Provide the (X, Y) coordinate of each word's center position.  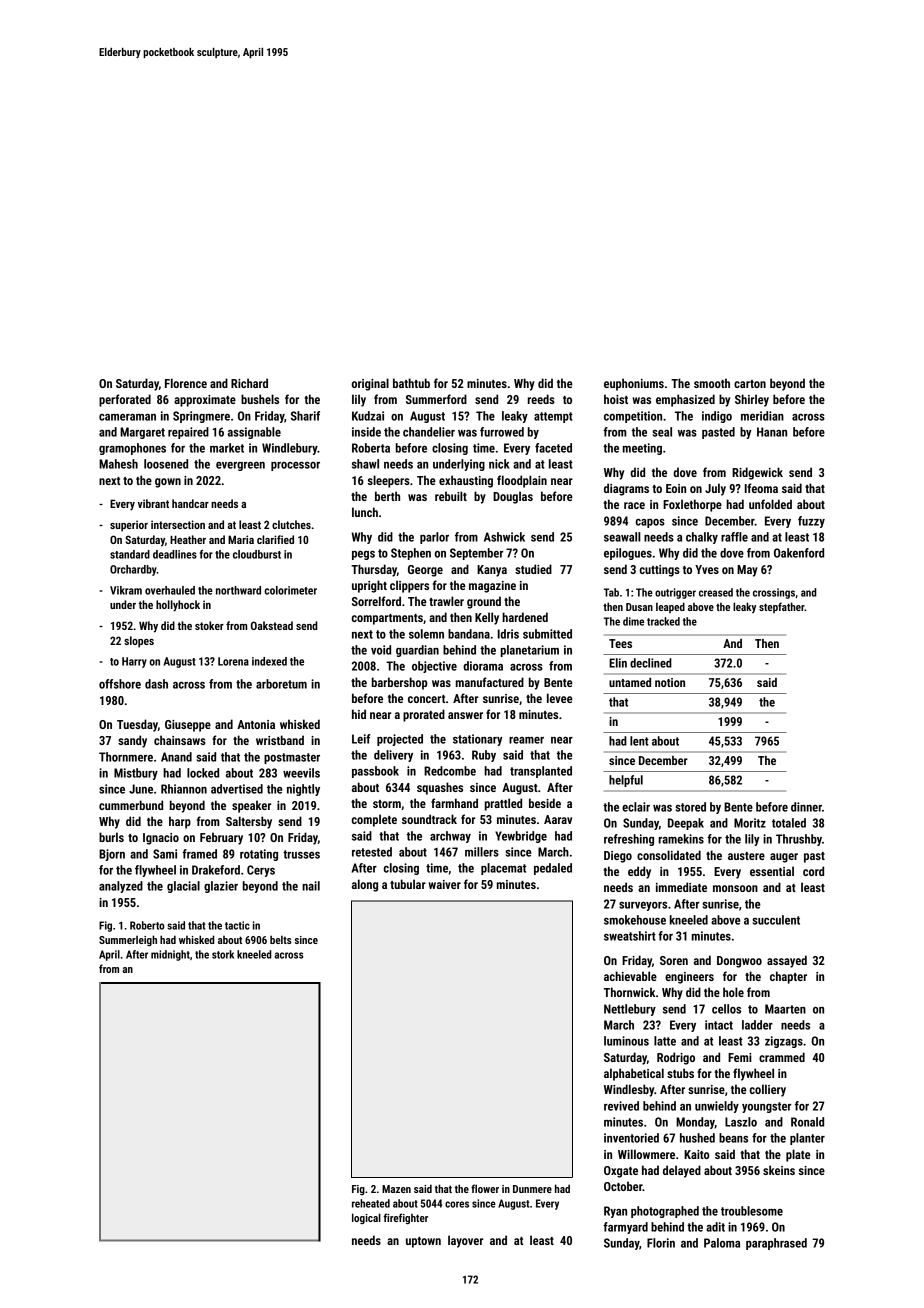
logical (366, 1218)
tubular (408, 884)
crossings (774, 593)
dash (156, 684)
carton (750, 384)
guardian (417, 651)
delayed (682, 1171)
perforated (125, 400)
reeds (541, 399)
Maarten (785, 1009)
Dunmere (532, 1189)
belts (281, 939)
